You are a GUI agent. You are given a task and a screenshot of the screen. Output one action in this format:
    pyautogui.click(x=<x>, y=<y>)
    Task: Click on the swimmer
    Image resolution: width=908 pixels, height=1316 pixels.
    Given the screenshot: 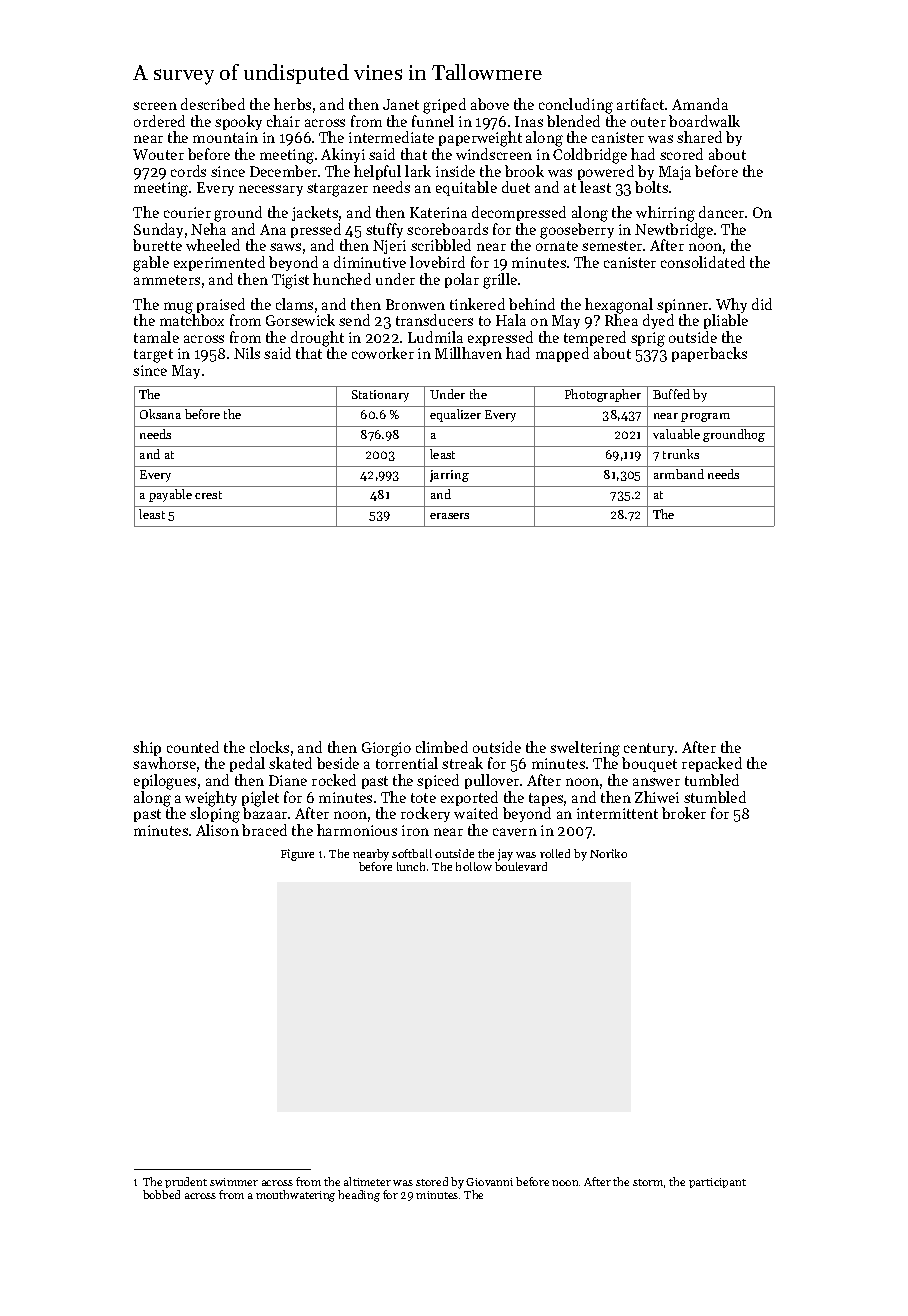 What is the action you would take?
    pyautogui.click(x=234, y=1182)
